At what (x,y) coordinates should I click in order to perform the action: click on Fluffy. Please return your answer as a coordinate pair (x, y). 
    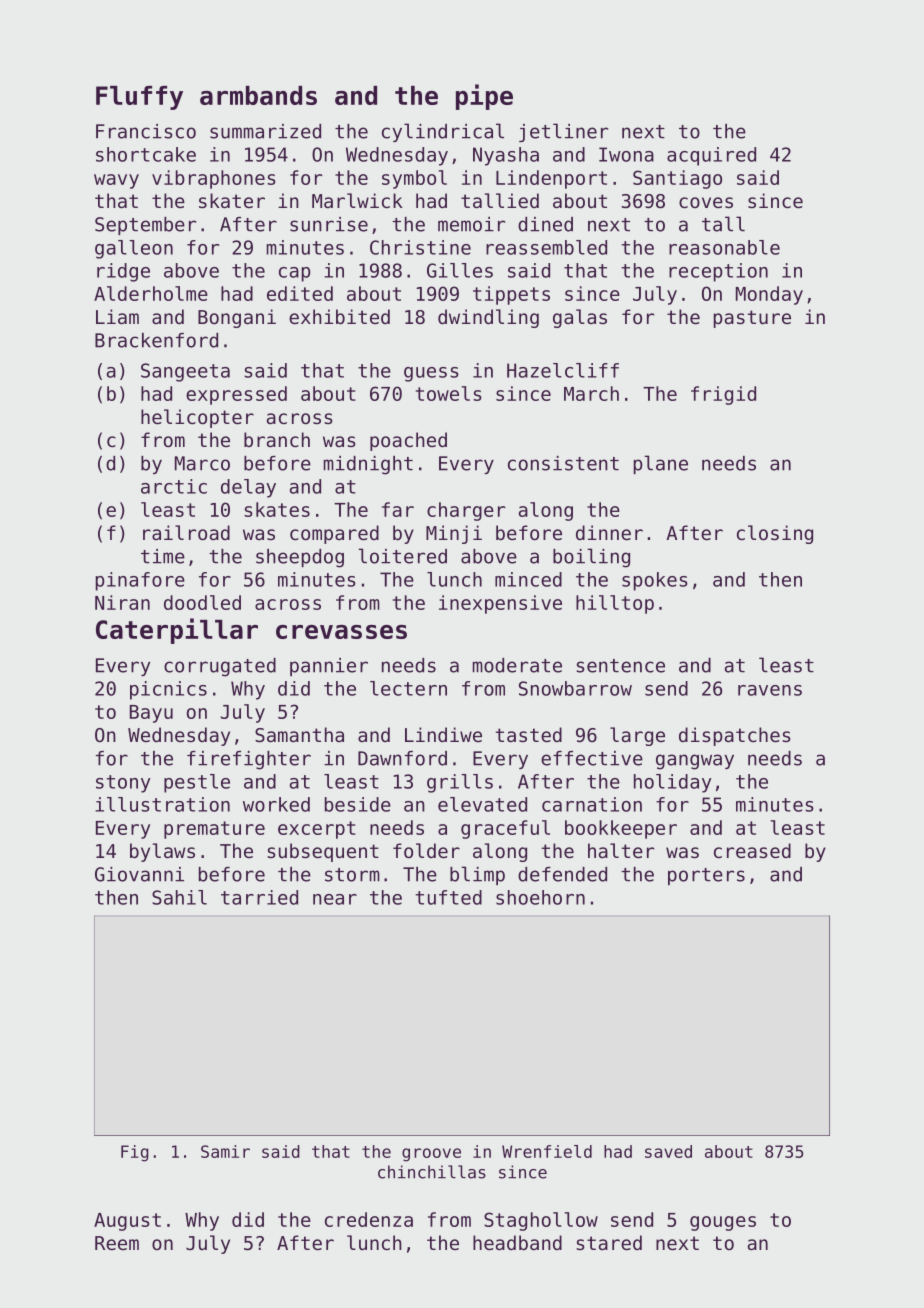
    Looking at the image, I should click on (139, 98).
